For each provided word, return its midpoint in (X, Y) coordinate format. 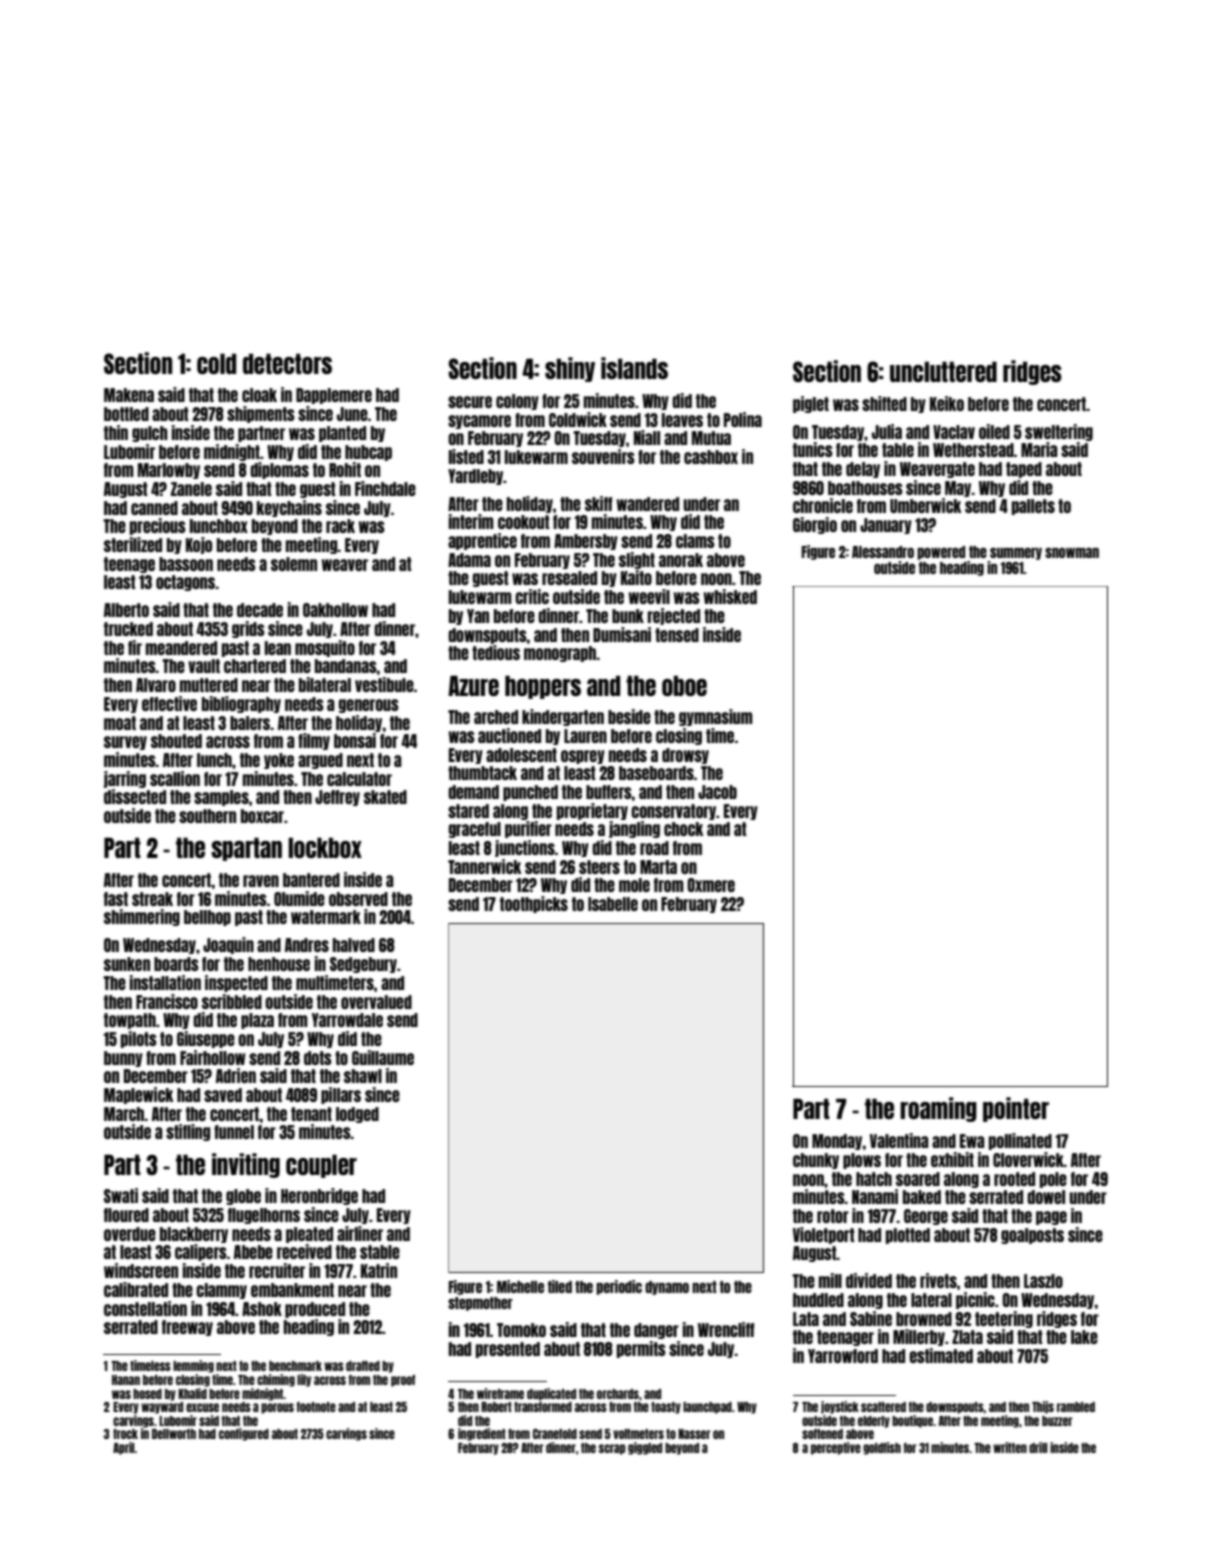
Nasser (694, 1434)
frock (125, 1434)
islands (634, 368)
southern (207, 816)
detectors (287, 363)
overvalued (376, 1002)
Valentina (899, 1140)
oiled (994, 431)
